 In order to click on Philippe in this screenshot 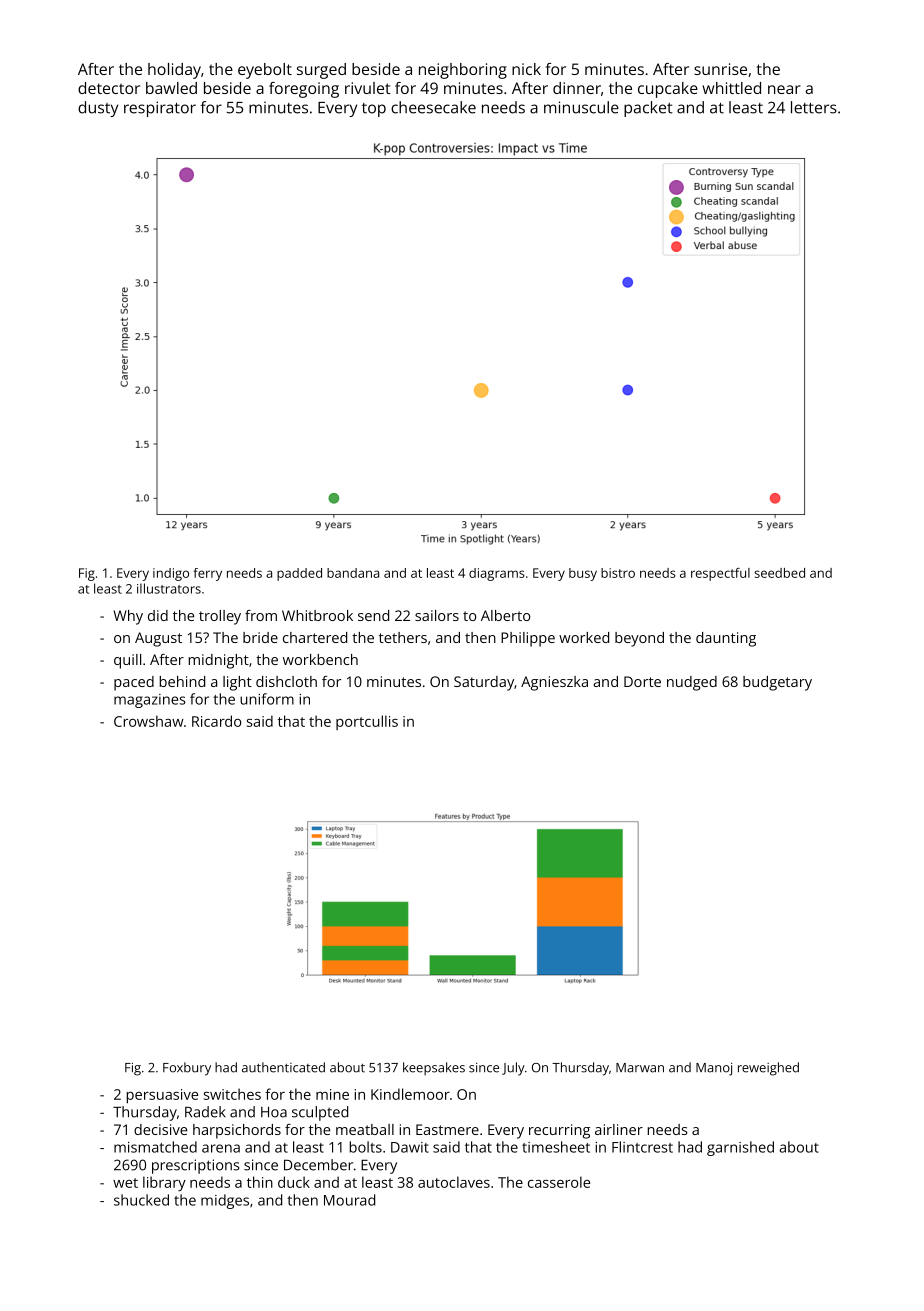, I will do `click(528, 639)`.
